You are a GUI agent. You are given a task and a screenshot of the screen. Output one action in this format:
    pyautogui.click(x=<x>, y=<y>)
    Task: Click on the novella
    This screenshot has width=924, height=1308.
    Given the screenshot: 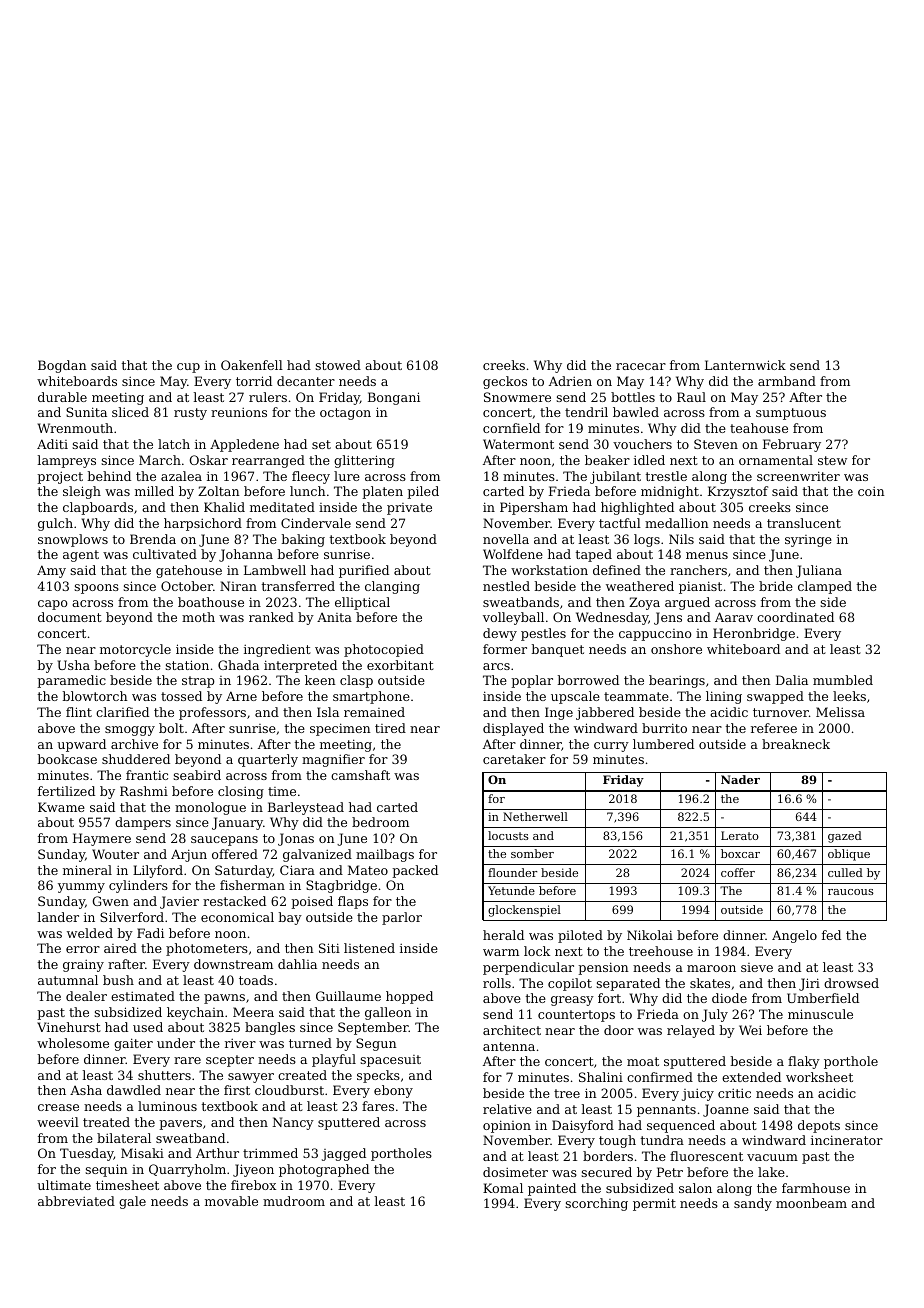 What is the action you would take?
    pyautogui.click(x=506, y=539)
